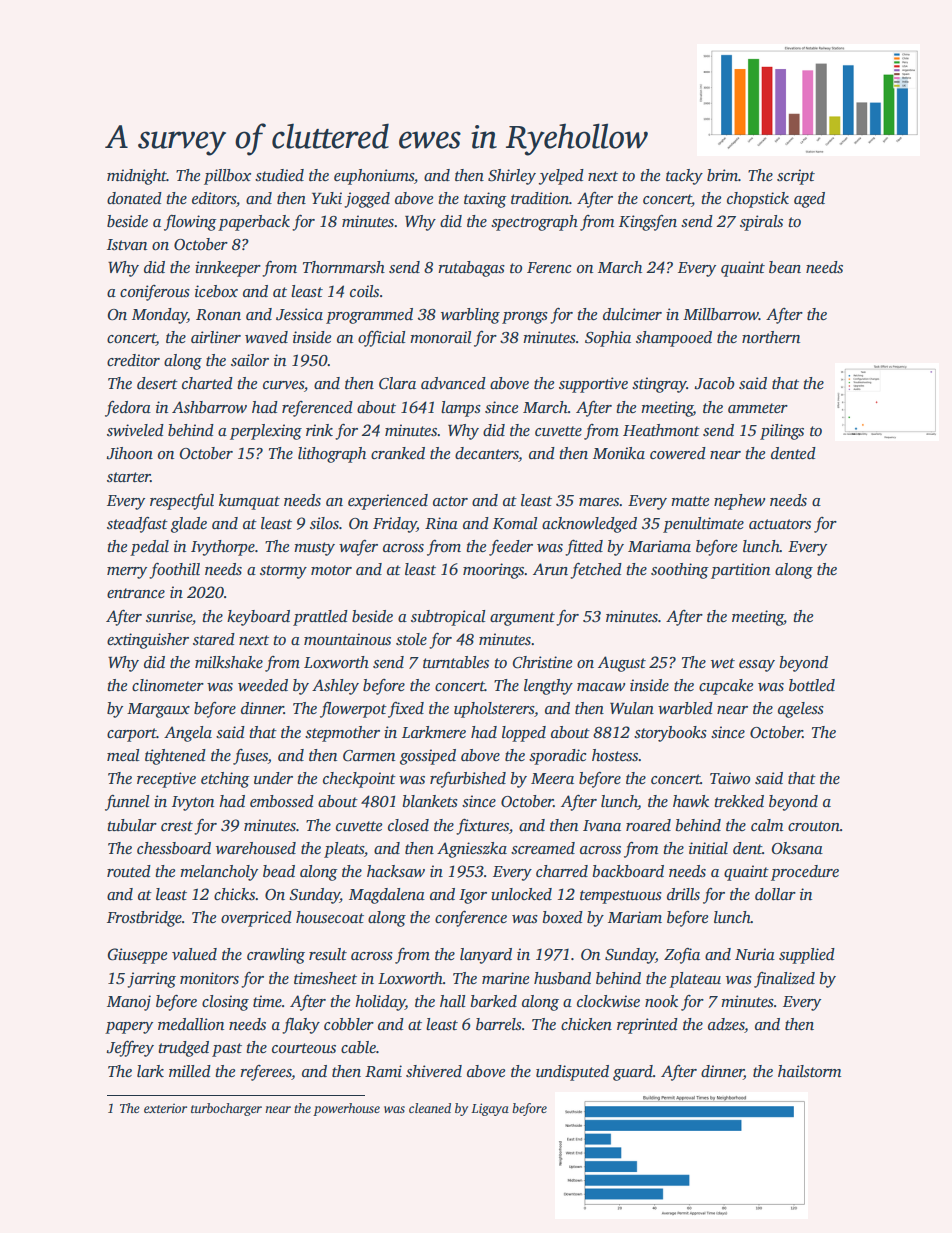 This screenshot has width=952, height=1233. Describe the element at coordinates (398, 453) in the screenshot. I see `cranked` at that location.
